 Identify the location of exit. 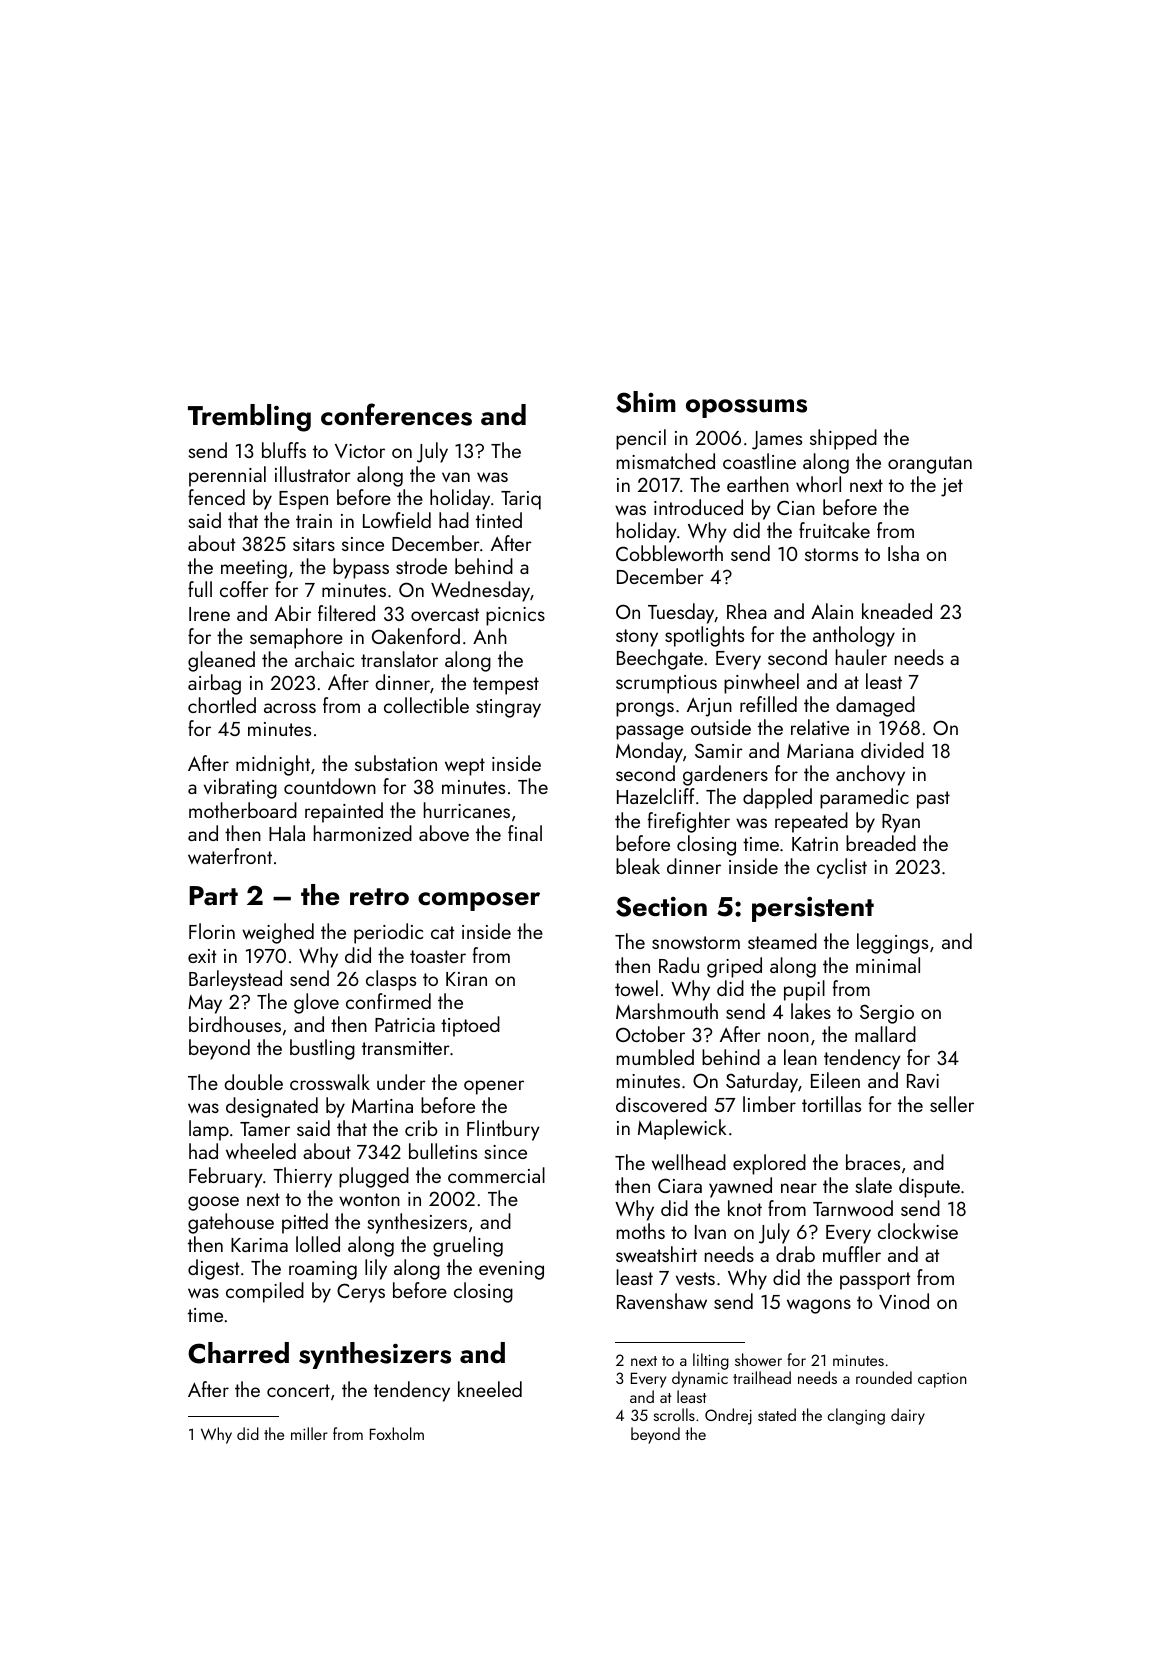
(202, 956).
